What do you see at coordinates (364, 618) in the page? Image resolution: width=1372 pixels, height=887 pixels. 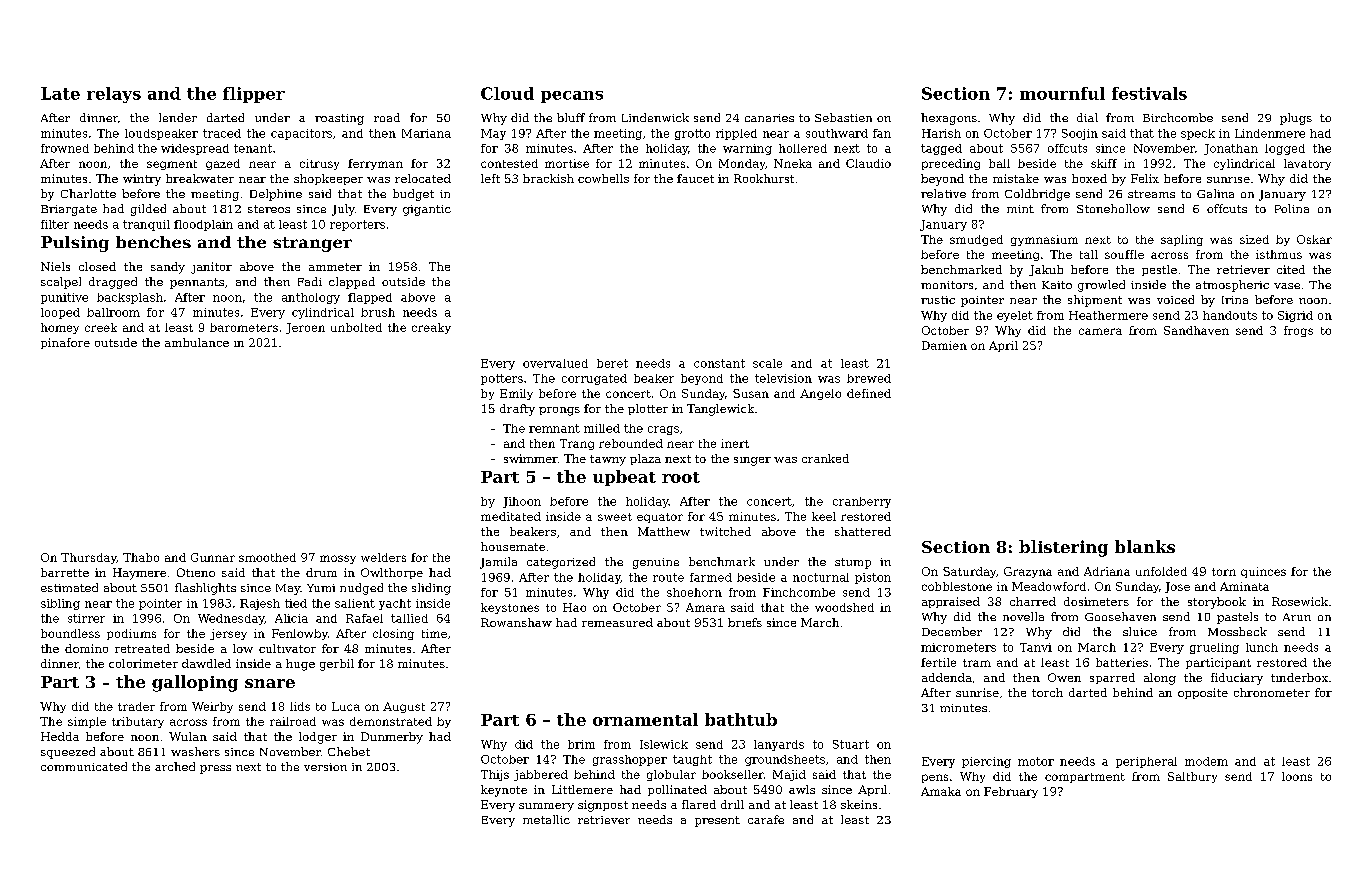 I see `Rafael` at bounding box center [364, 618].
